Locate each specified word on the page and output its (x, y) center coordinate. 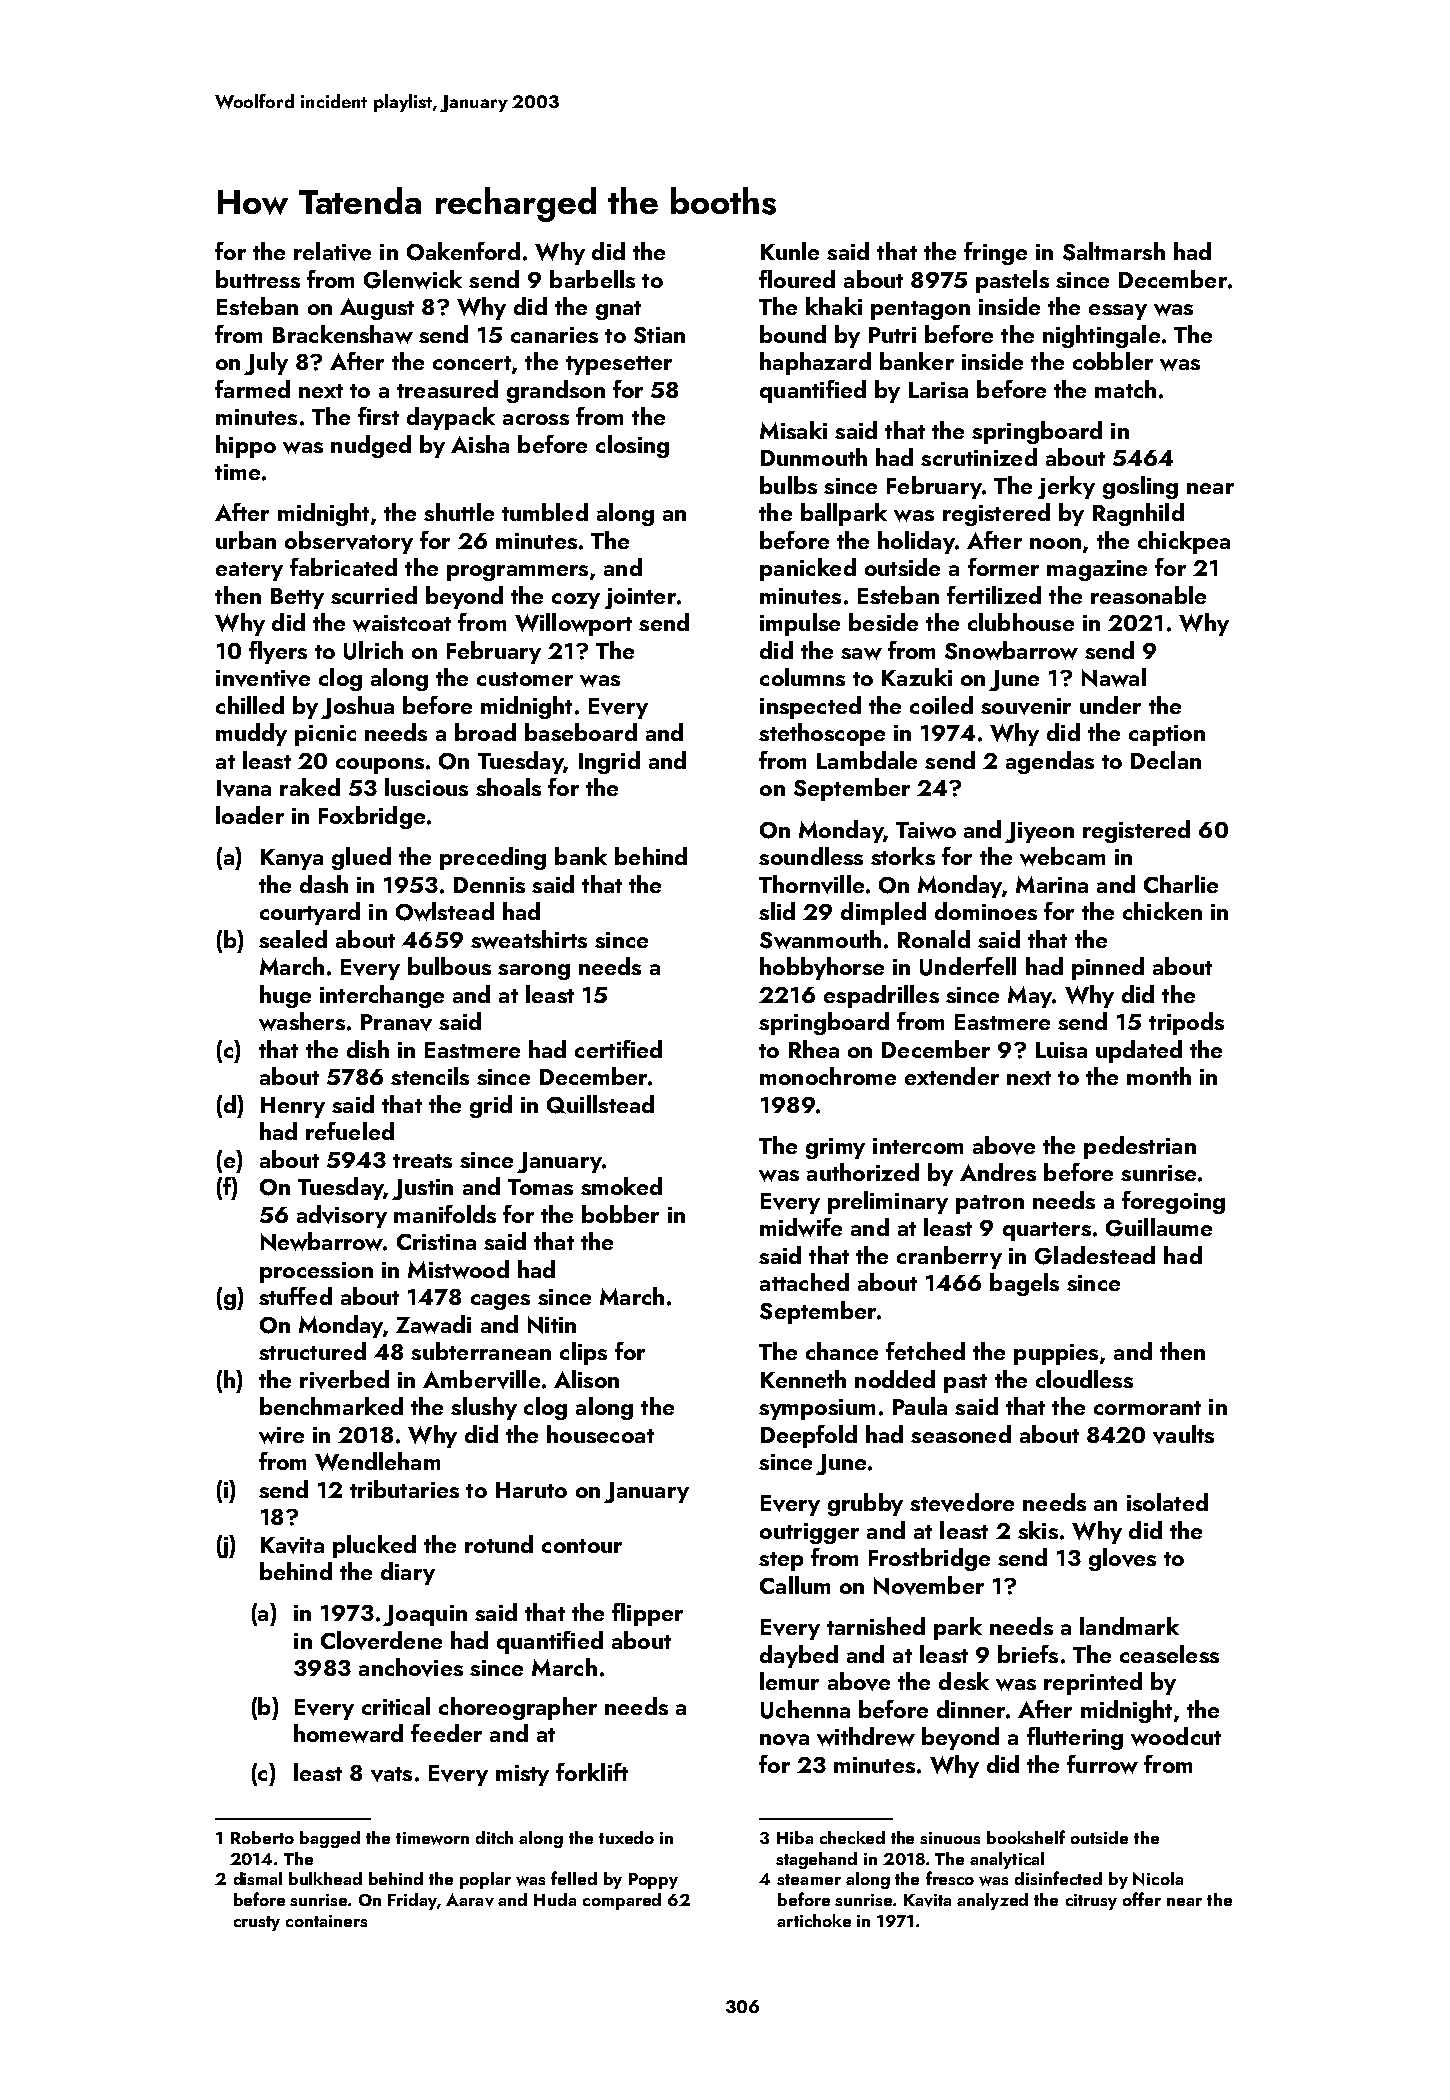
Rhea (814, 1049)
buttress (258, 279)
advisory (342, 1216)
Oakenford (463, 251)
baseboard (581, 732)
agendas (1050, 762)
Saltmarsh (1114, 251)
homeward (348, 1733)
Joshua (357, 707)
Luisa (1061, 1050)
